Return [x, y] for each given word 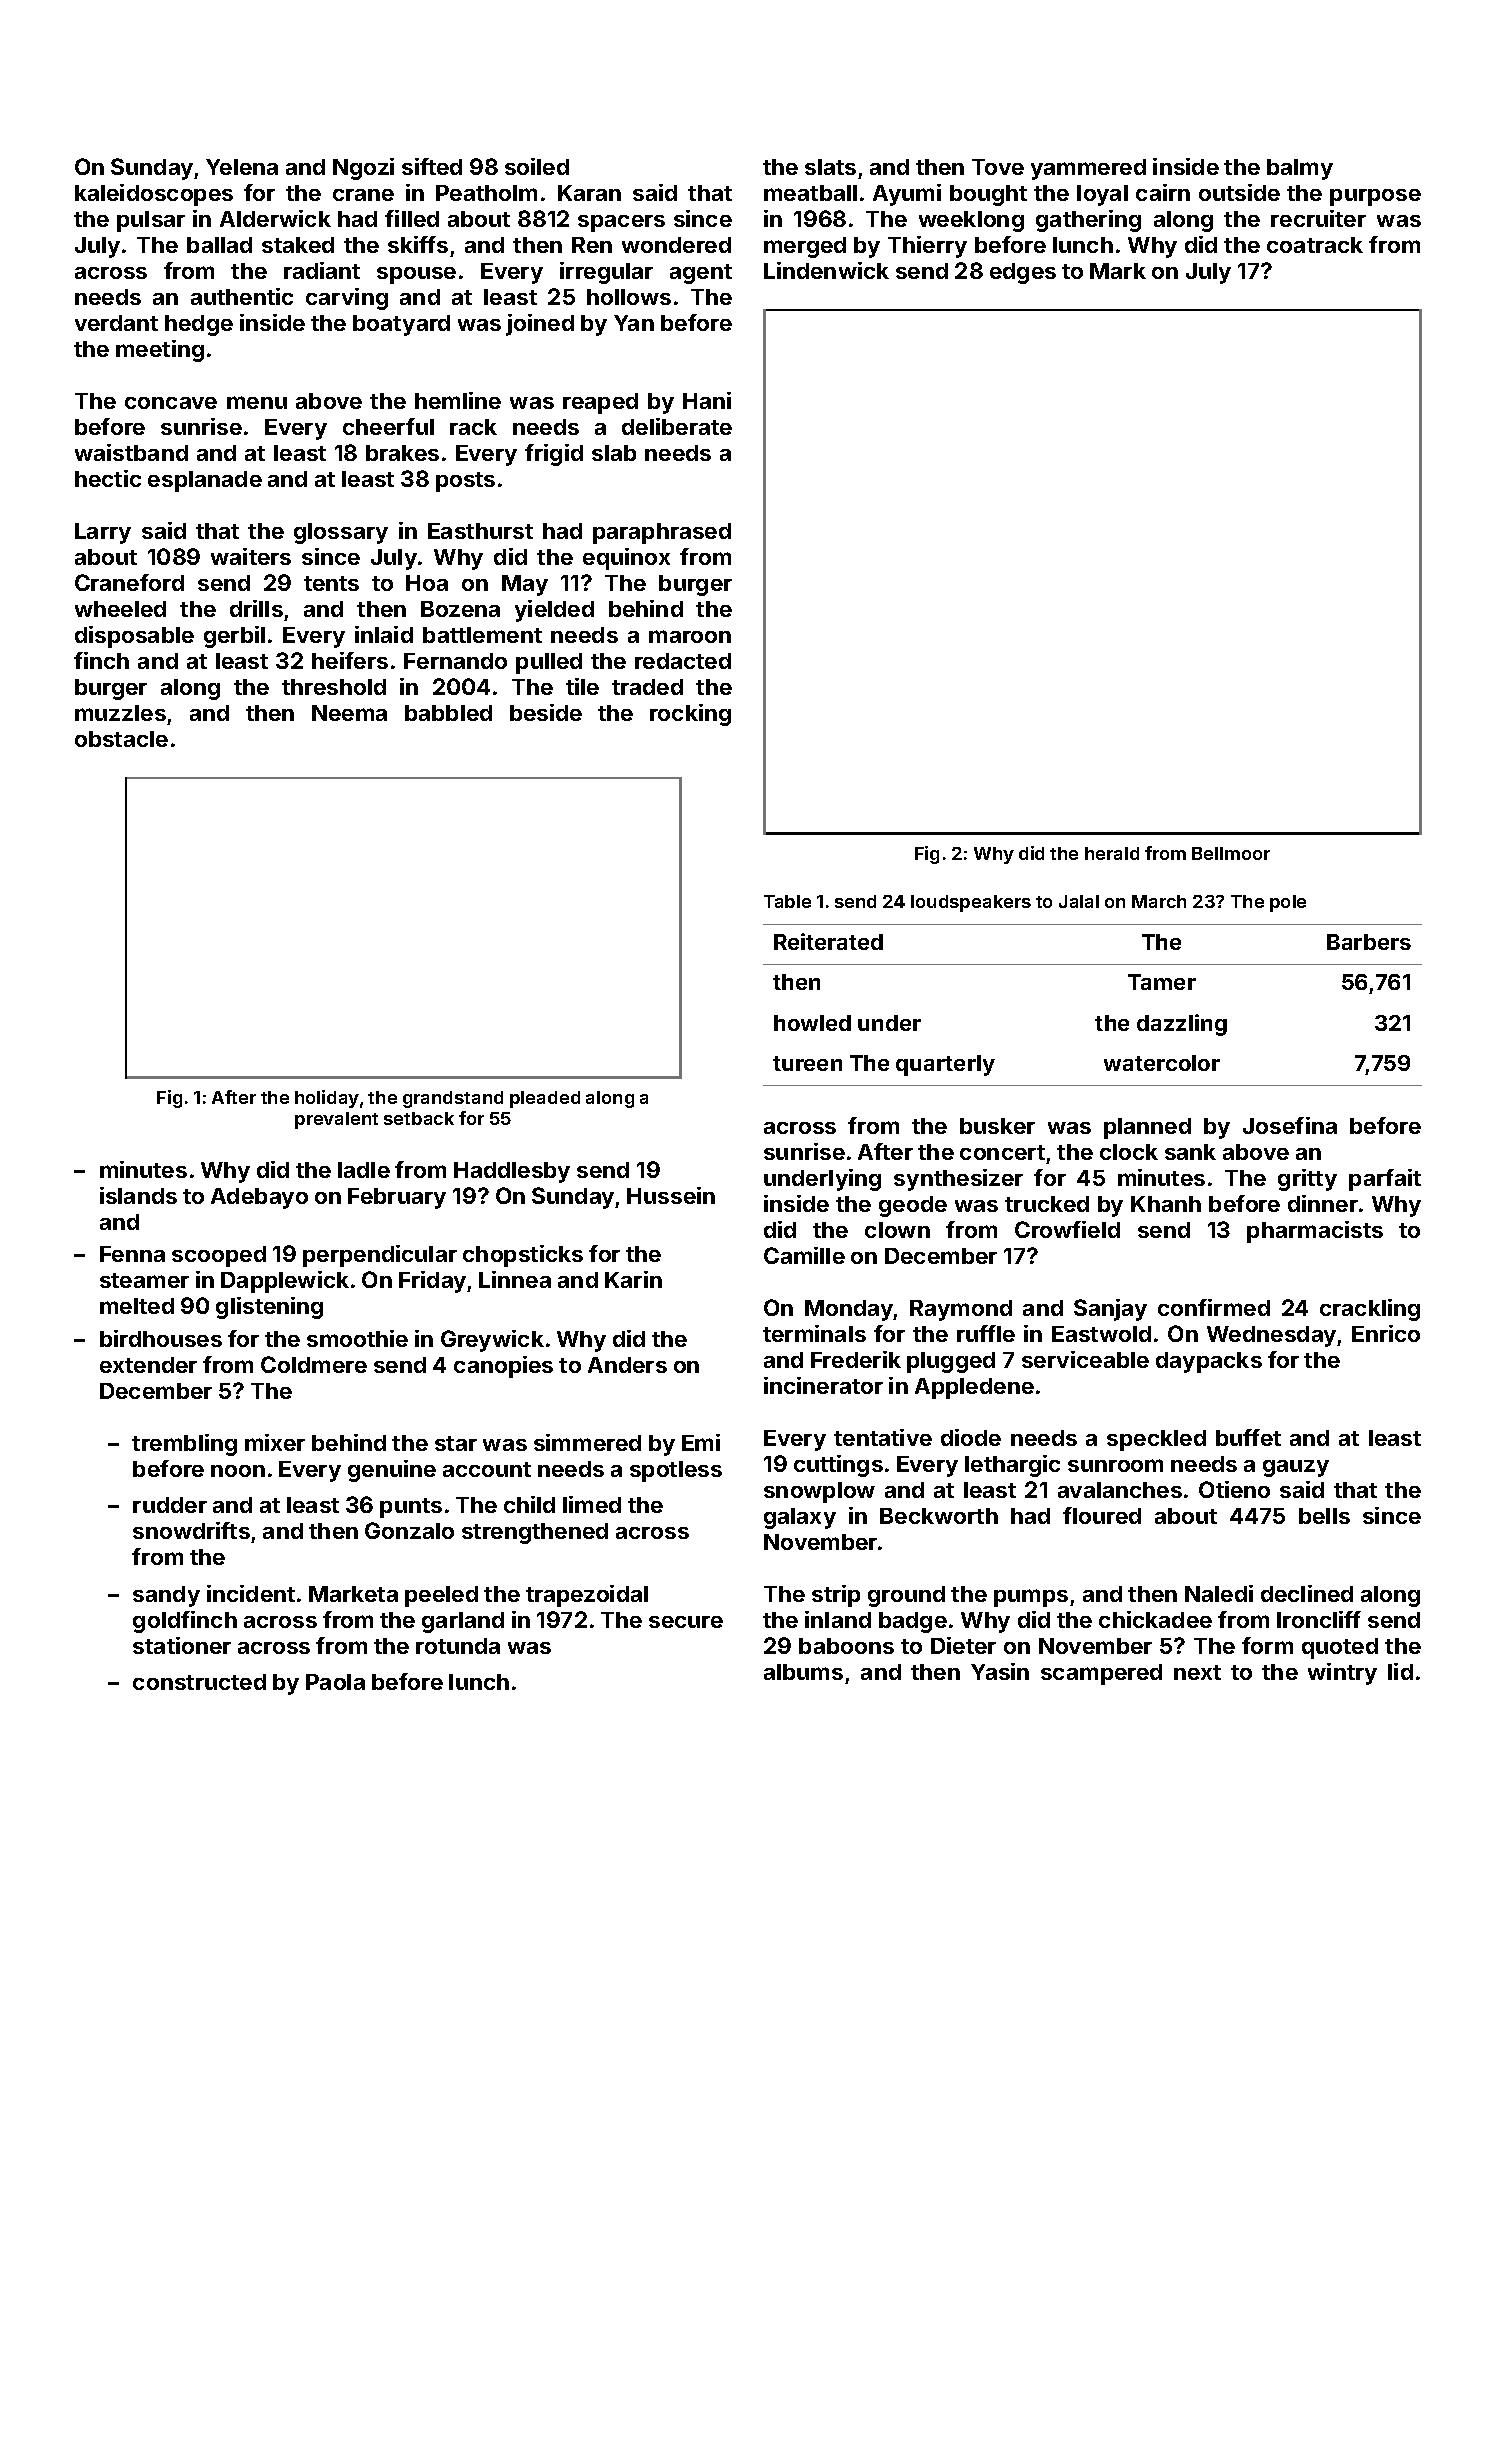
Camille [804, 1255]
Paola [335, 1682]
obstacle [121, 739]
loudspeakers [971, 903]
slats [830, 167]
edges [1023, 273]
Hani [707, 400]
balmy [1300, 169]
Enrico [1386, 1333]
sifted [432, 166]
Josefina [1290, 1125]
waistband [131, 452]
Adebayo [259, 1198]
